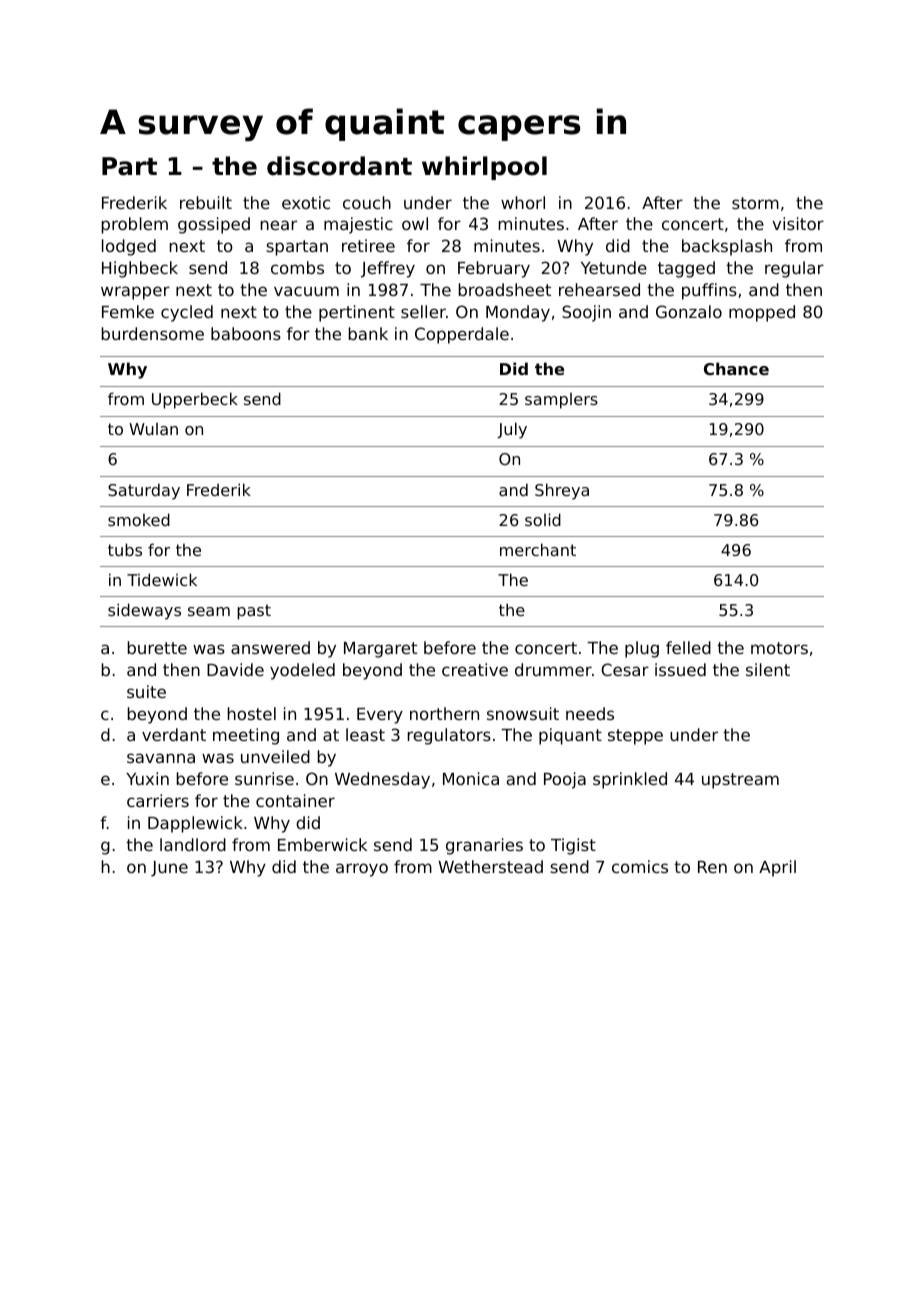 The width and height of the image is (924, 1308). What do you see at coordinates (538, 549) in the image?
I see `merchant` at bounding box center [538, 549].
